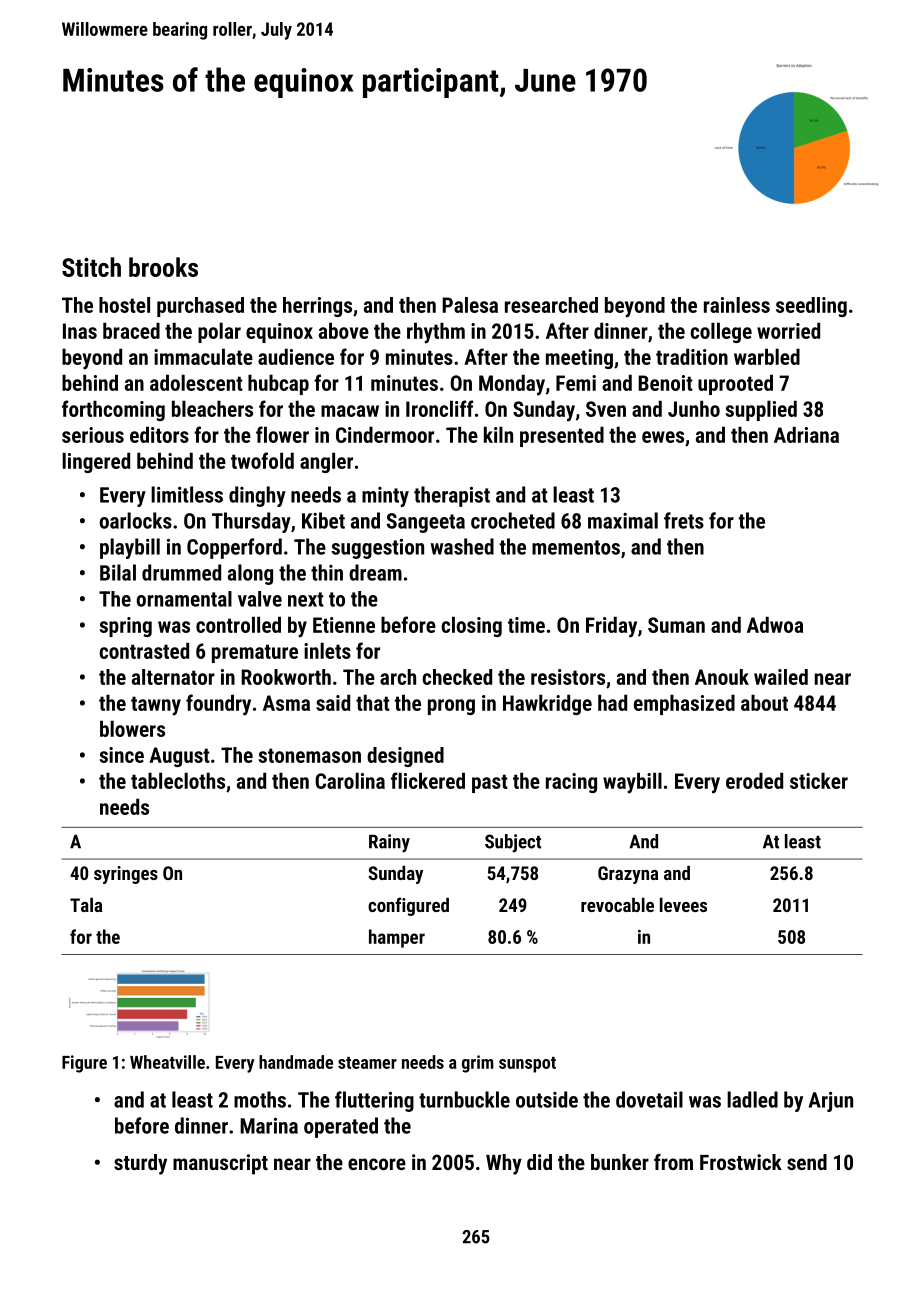  I want to click on did, so click(539, 1162).
